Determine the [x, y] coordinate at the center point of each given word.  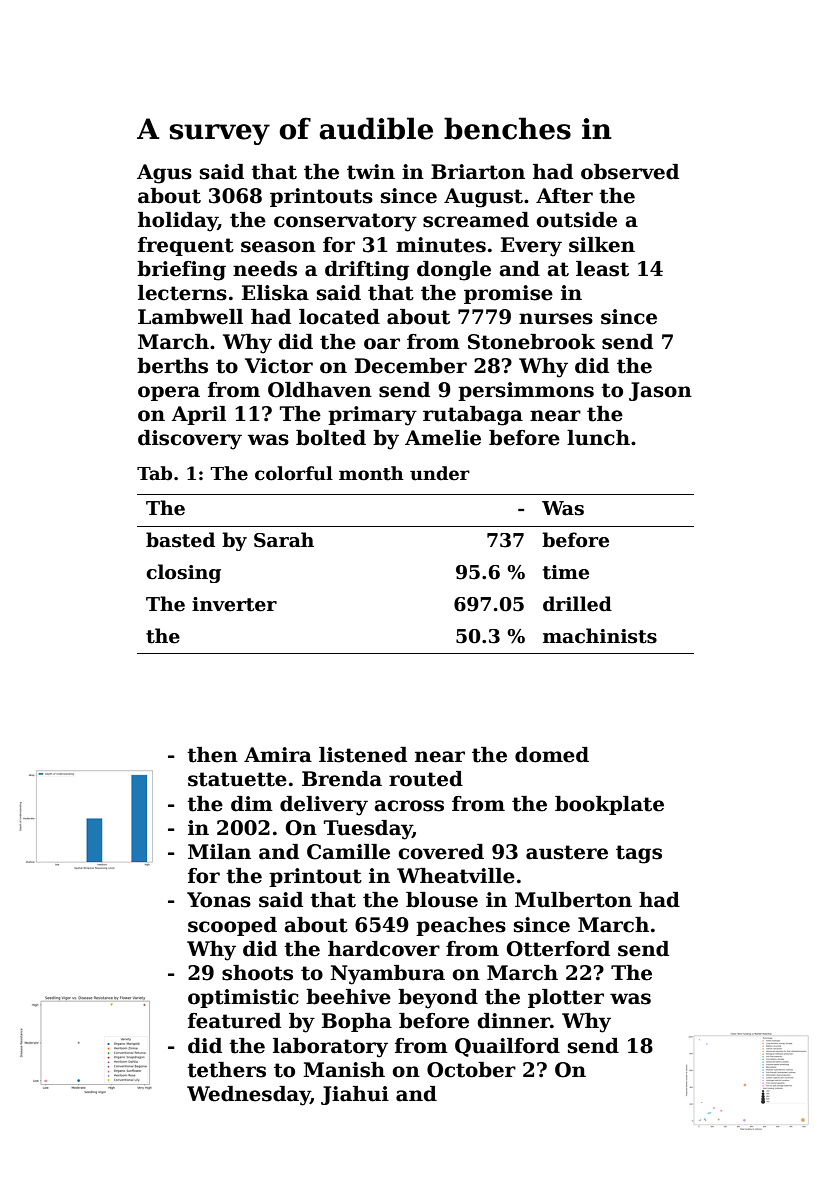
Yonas [219, 900]
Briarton [478, 172]
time [566, 572]
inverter [234, 604]
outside [576, 220]
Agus [164, 174]
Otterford [558, 949]
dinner [513, 1021]
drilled [577, 604]
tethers [226, 1070]
